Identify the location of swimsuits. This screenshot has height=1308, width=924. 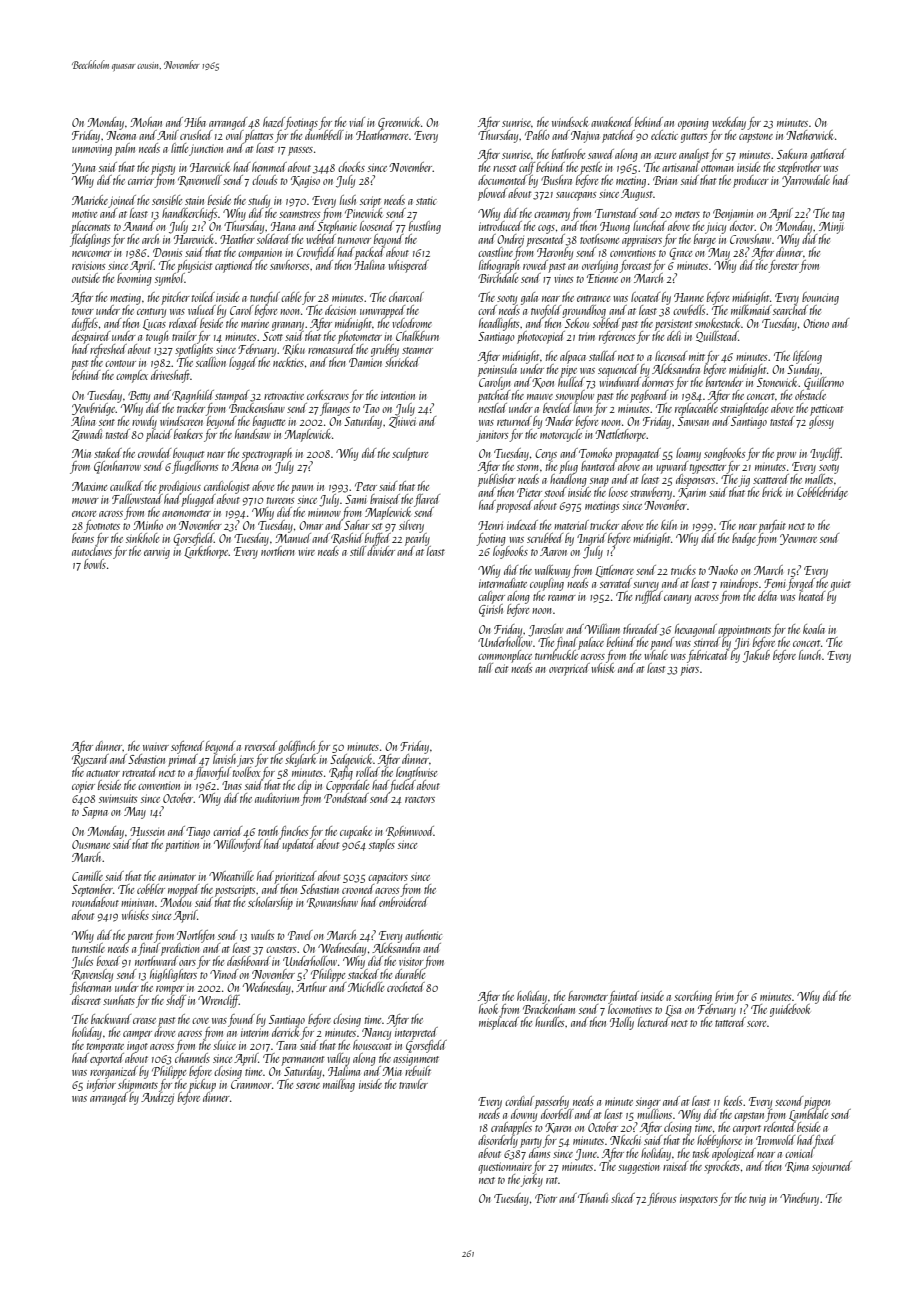
(118, 798).
